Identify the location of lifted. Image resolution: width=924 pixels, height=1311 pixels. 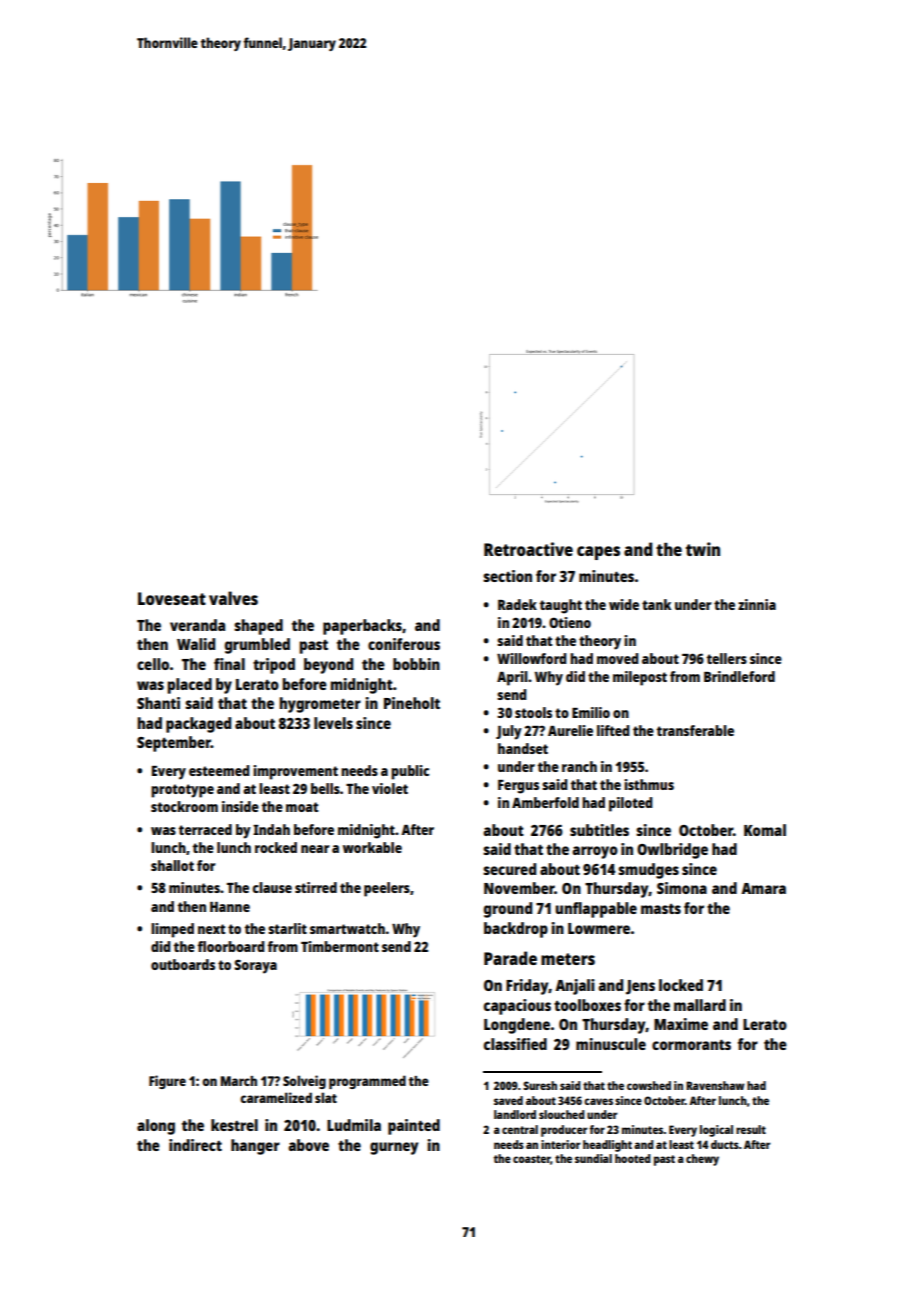
(613, 730).
